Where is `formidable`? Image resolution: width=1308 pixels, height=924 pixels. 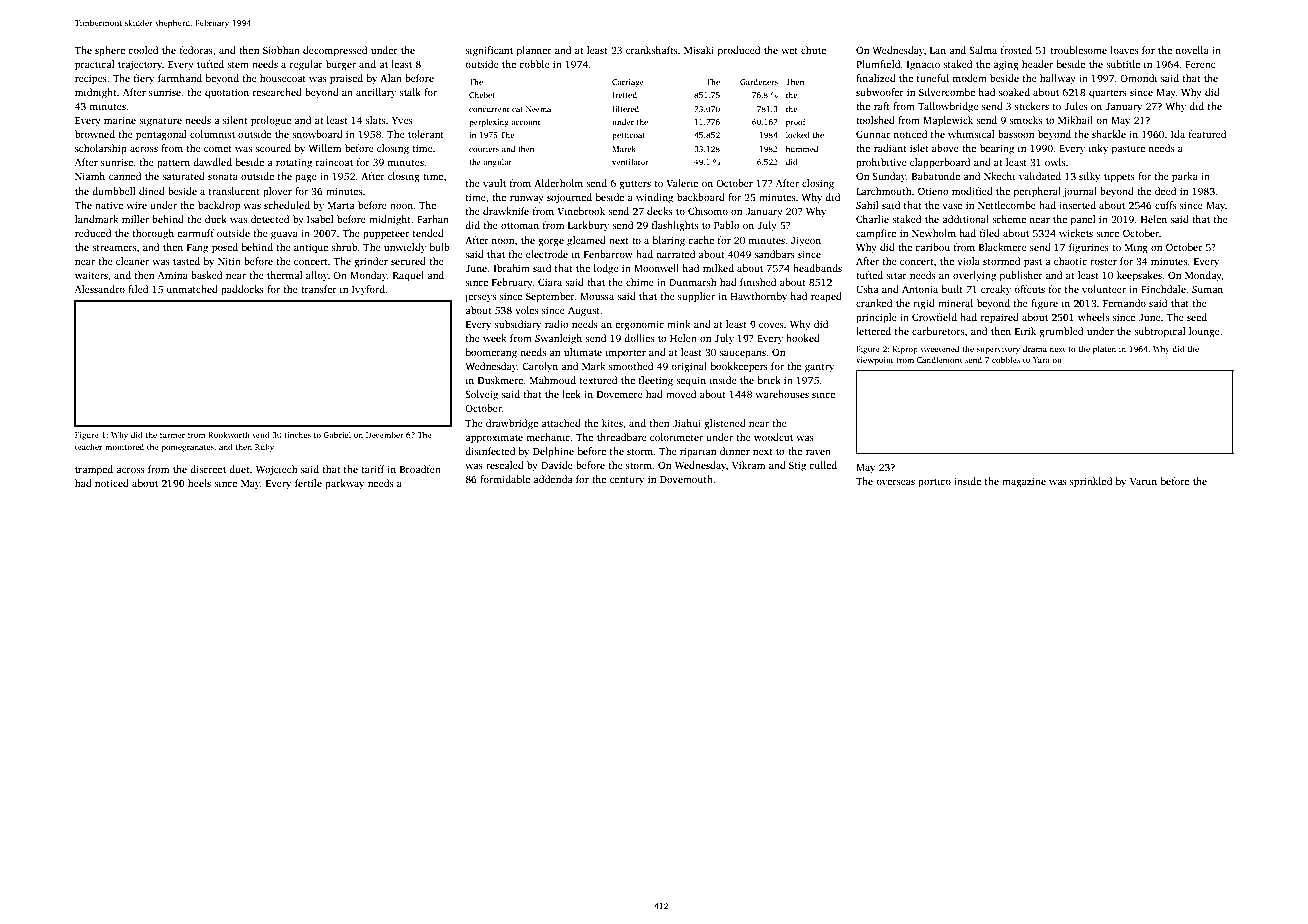
formidable is located at coordinates (505, 479).
